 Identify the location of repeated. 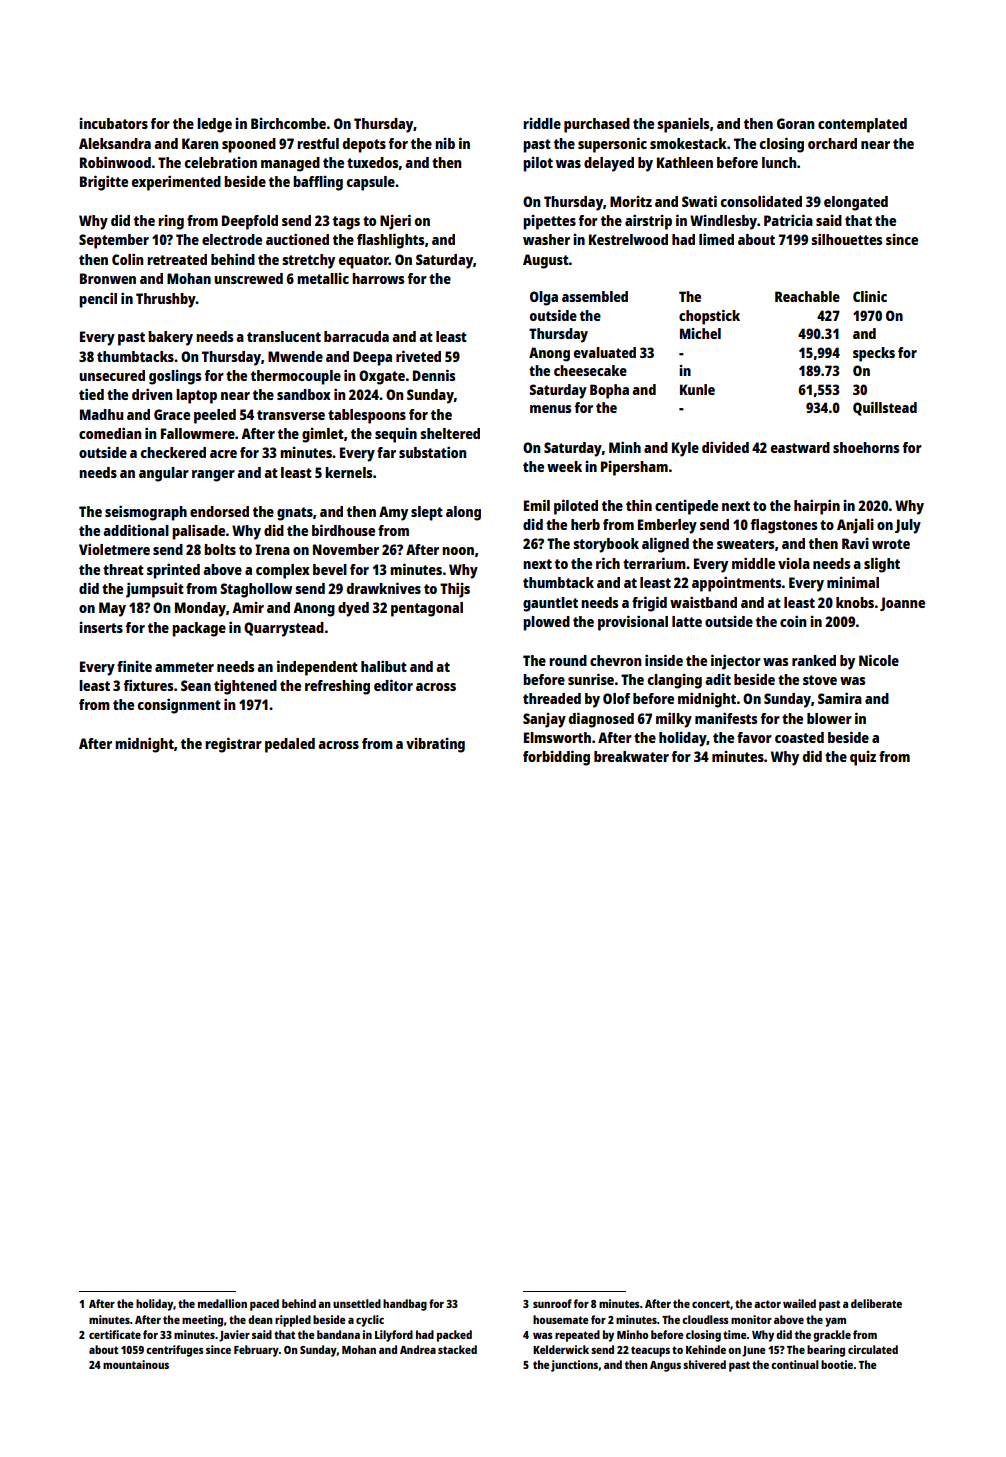
(577, 1336).
